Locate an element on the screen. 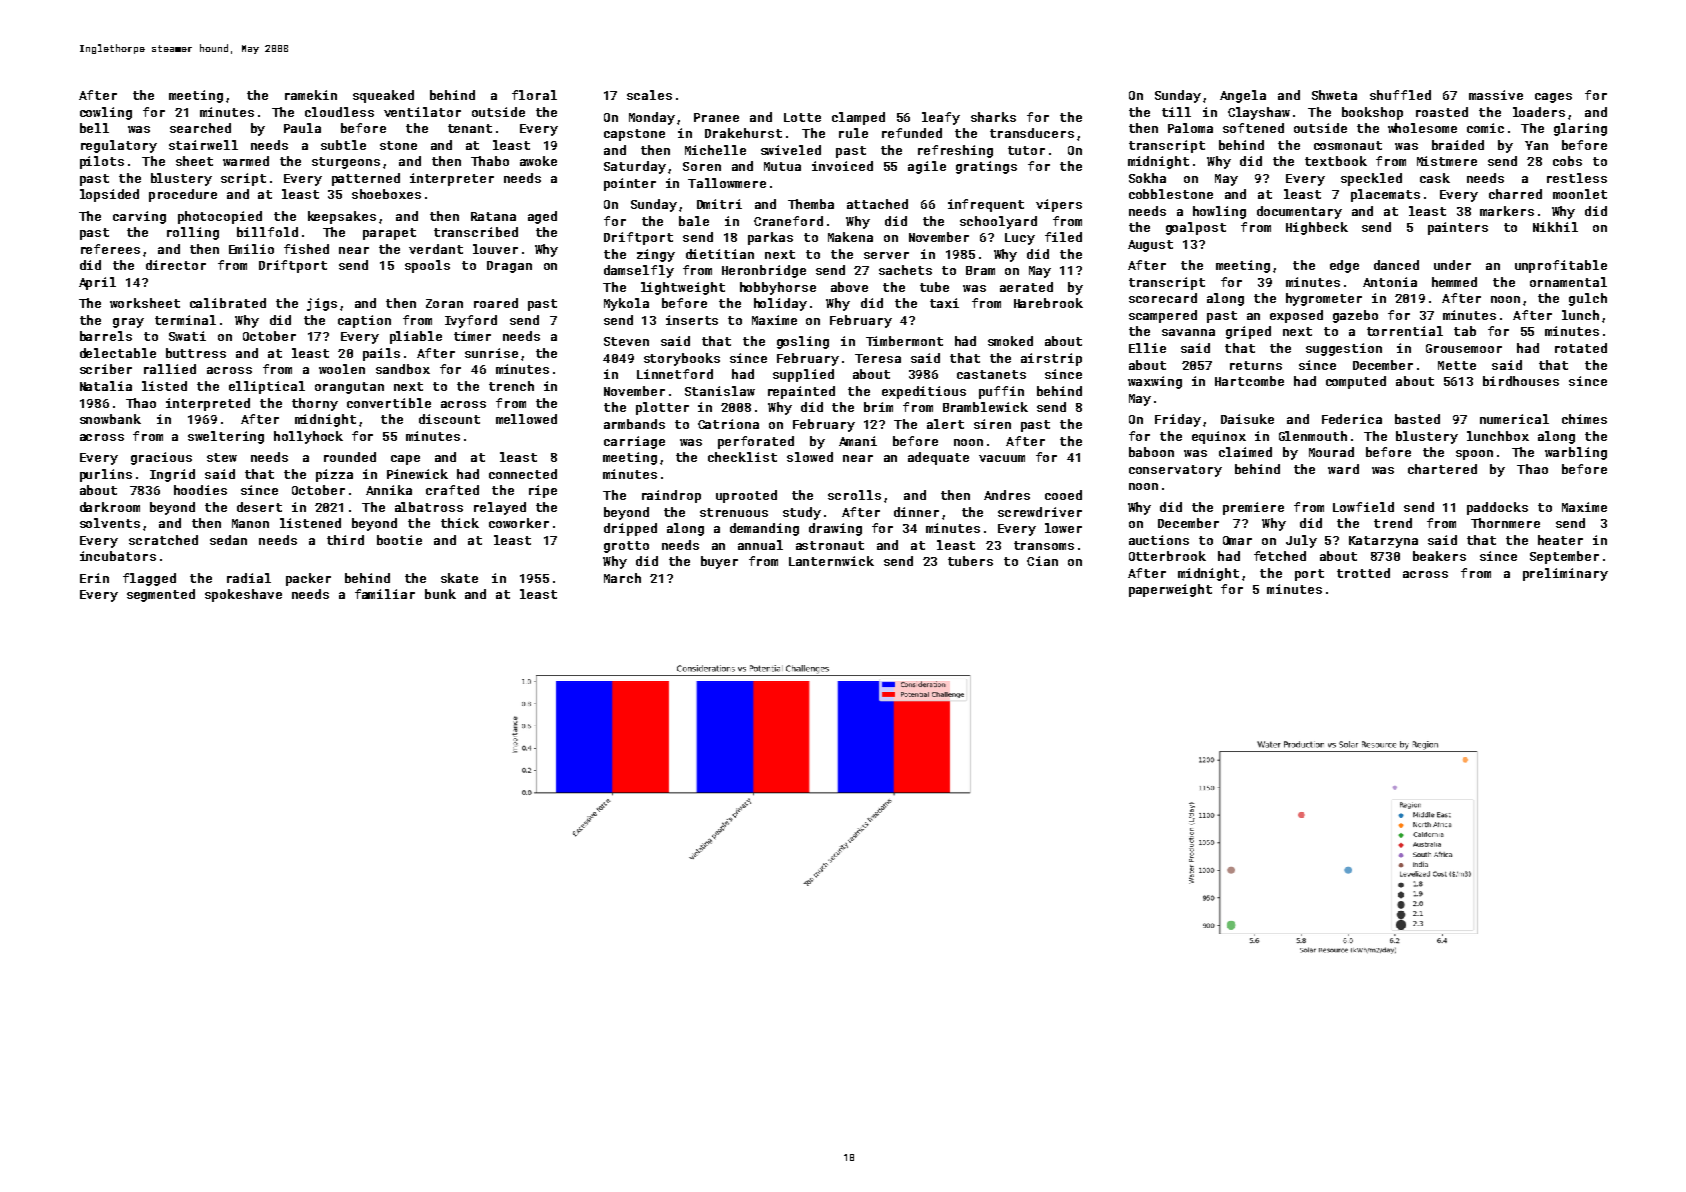 This screenshot has width=1686, height=1192. desert is located at coordinates (259, 507).
